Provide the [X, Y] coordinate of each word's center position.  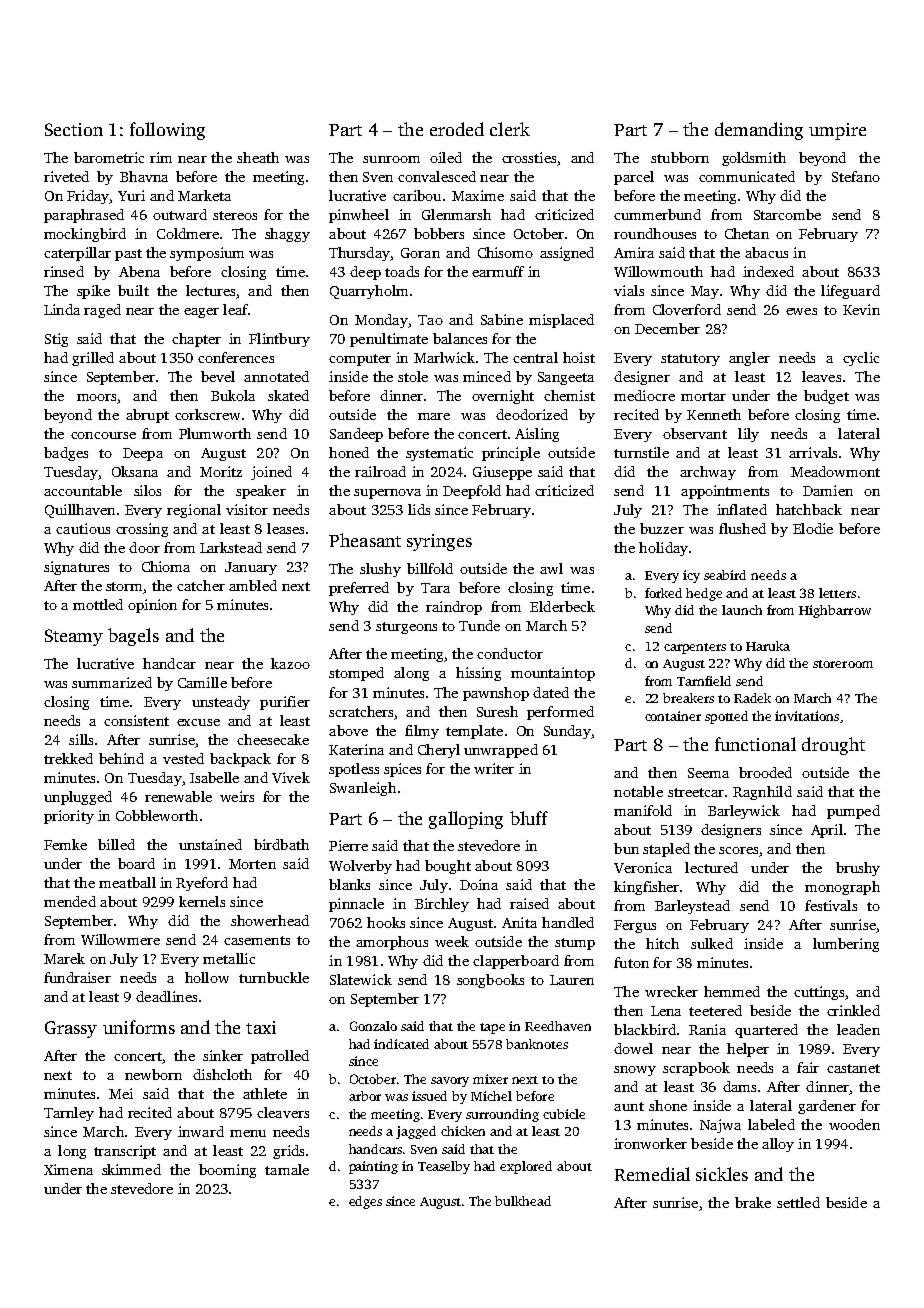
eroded [457, 129]
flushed [742, 528]
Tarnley [69, 1114]
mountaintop [553, 674]
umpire [837, 131]
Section [74, 129]
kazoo [290, 663]
